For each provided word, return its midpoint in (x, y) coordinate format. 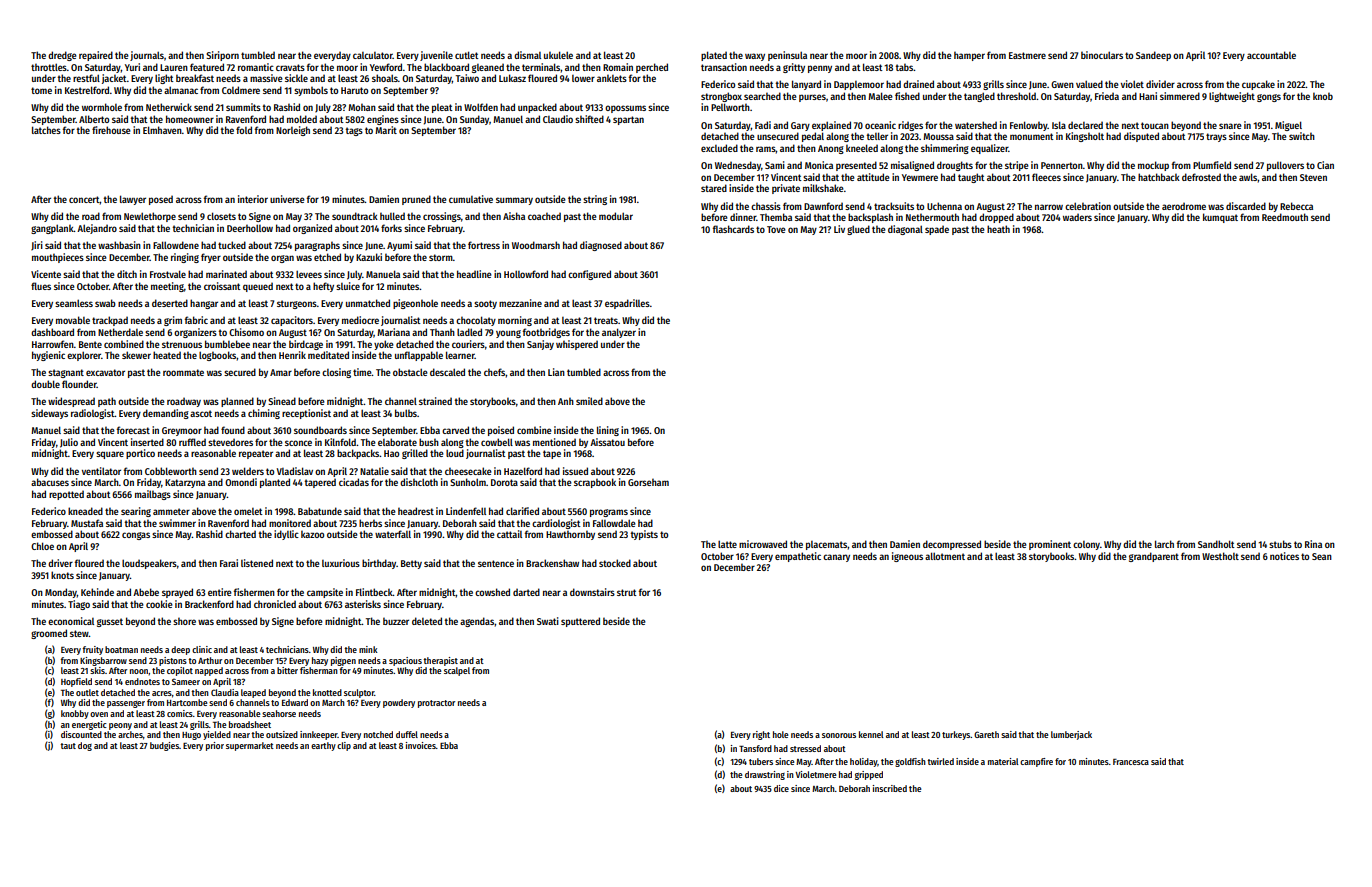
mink (368, 649)
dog (85, 746)
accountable (1271, 55)
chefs (494, 372)
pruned (416, 200)
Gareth (986, 734)
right (761, 735)
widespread (71, 402)
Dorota (504, 482)
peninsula (787, 56)
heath (998, 229)
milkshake (823, 188)
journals (147, 56)
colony (1086, 545)
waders (1077, 217)
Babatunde (320, 511)
